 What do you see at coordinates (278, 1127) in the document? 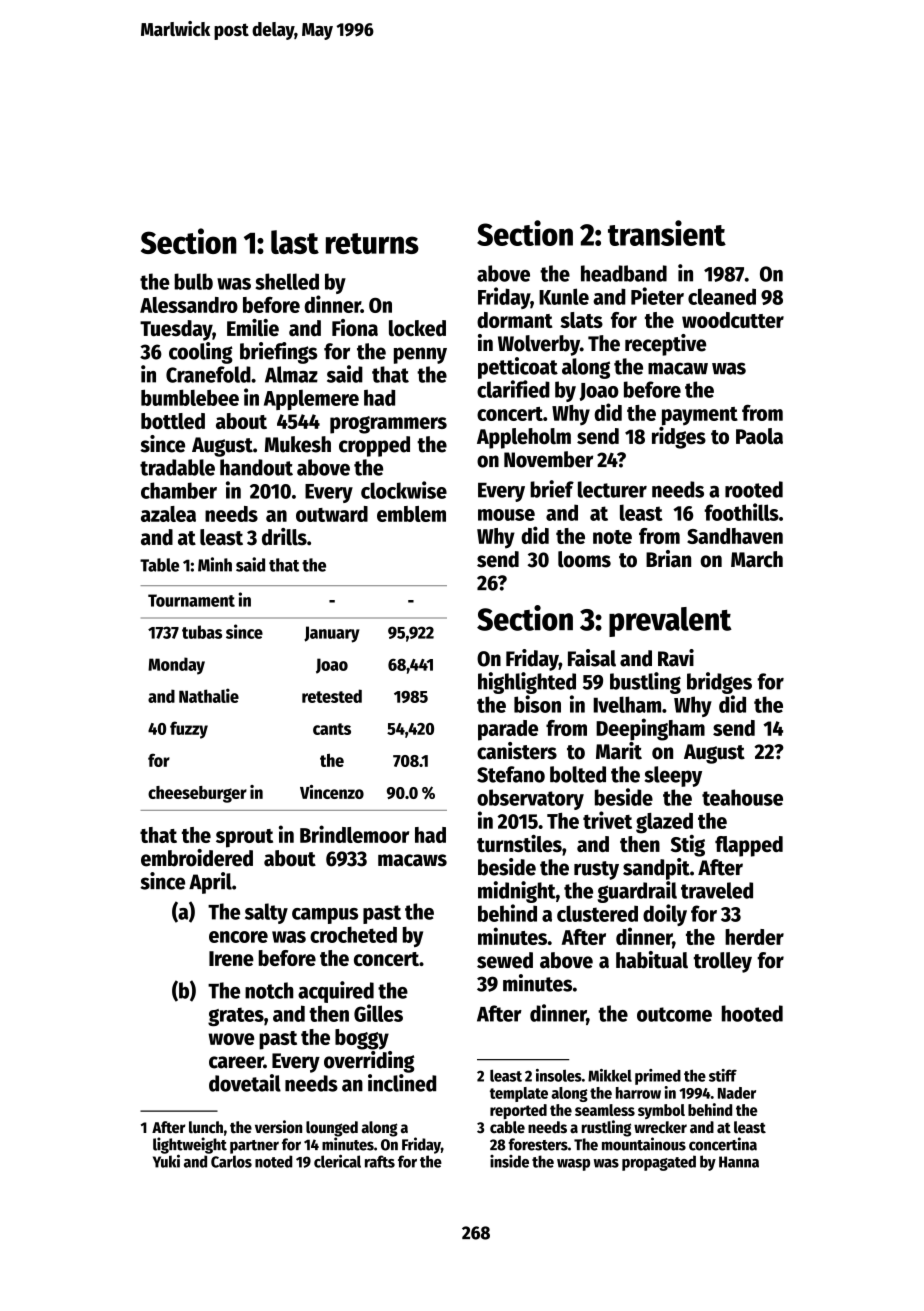
I see `version` at bounding box center [278, 1127].
